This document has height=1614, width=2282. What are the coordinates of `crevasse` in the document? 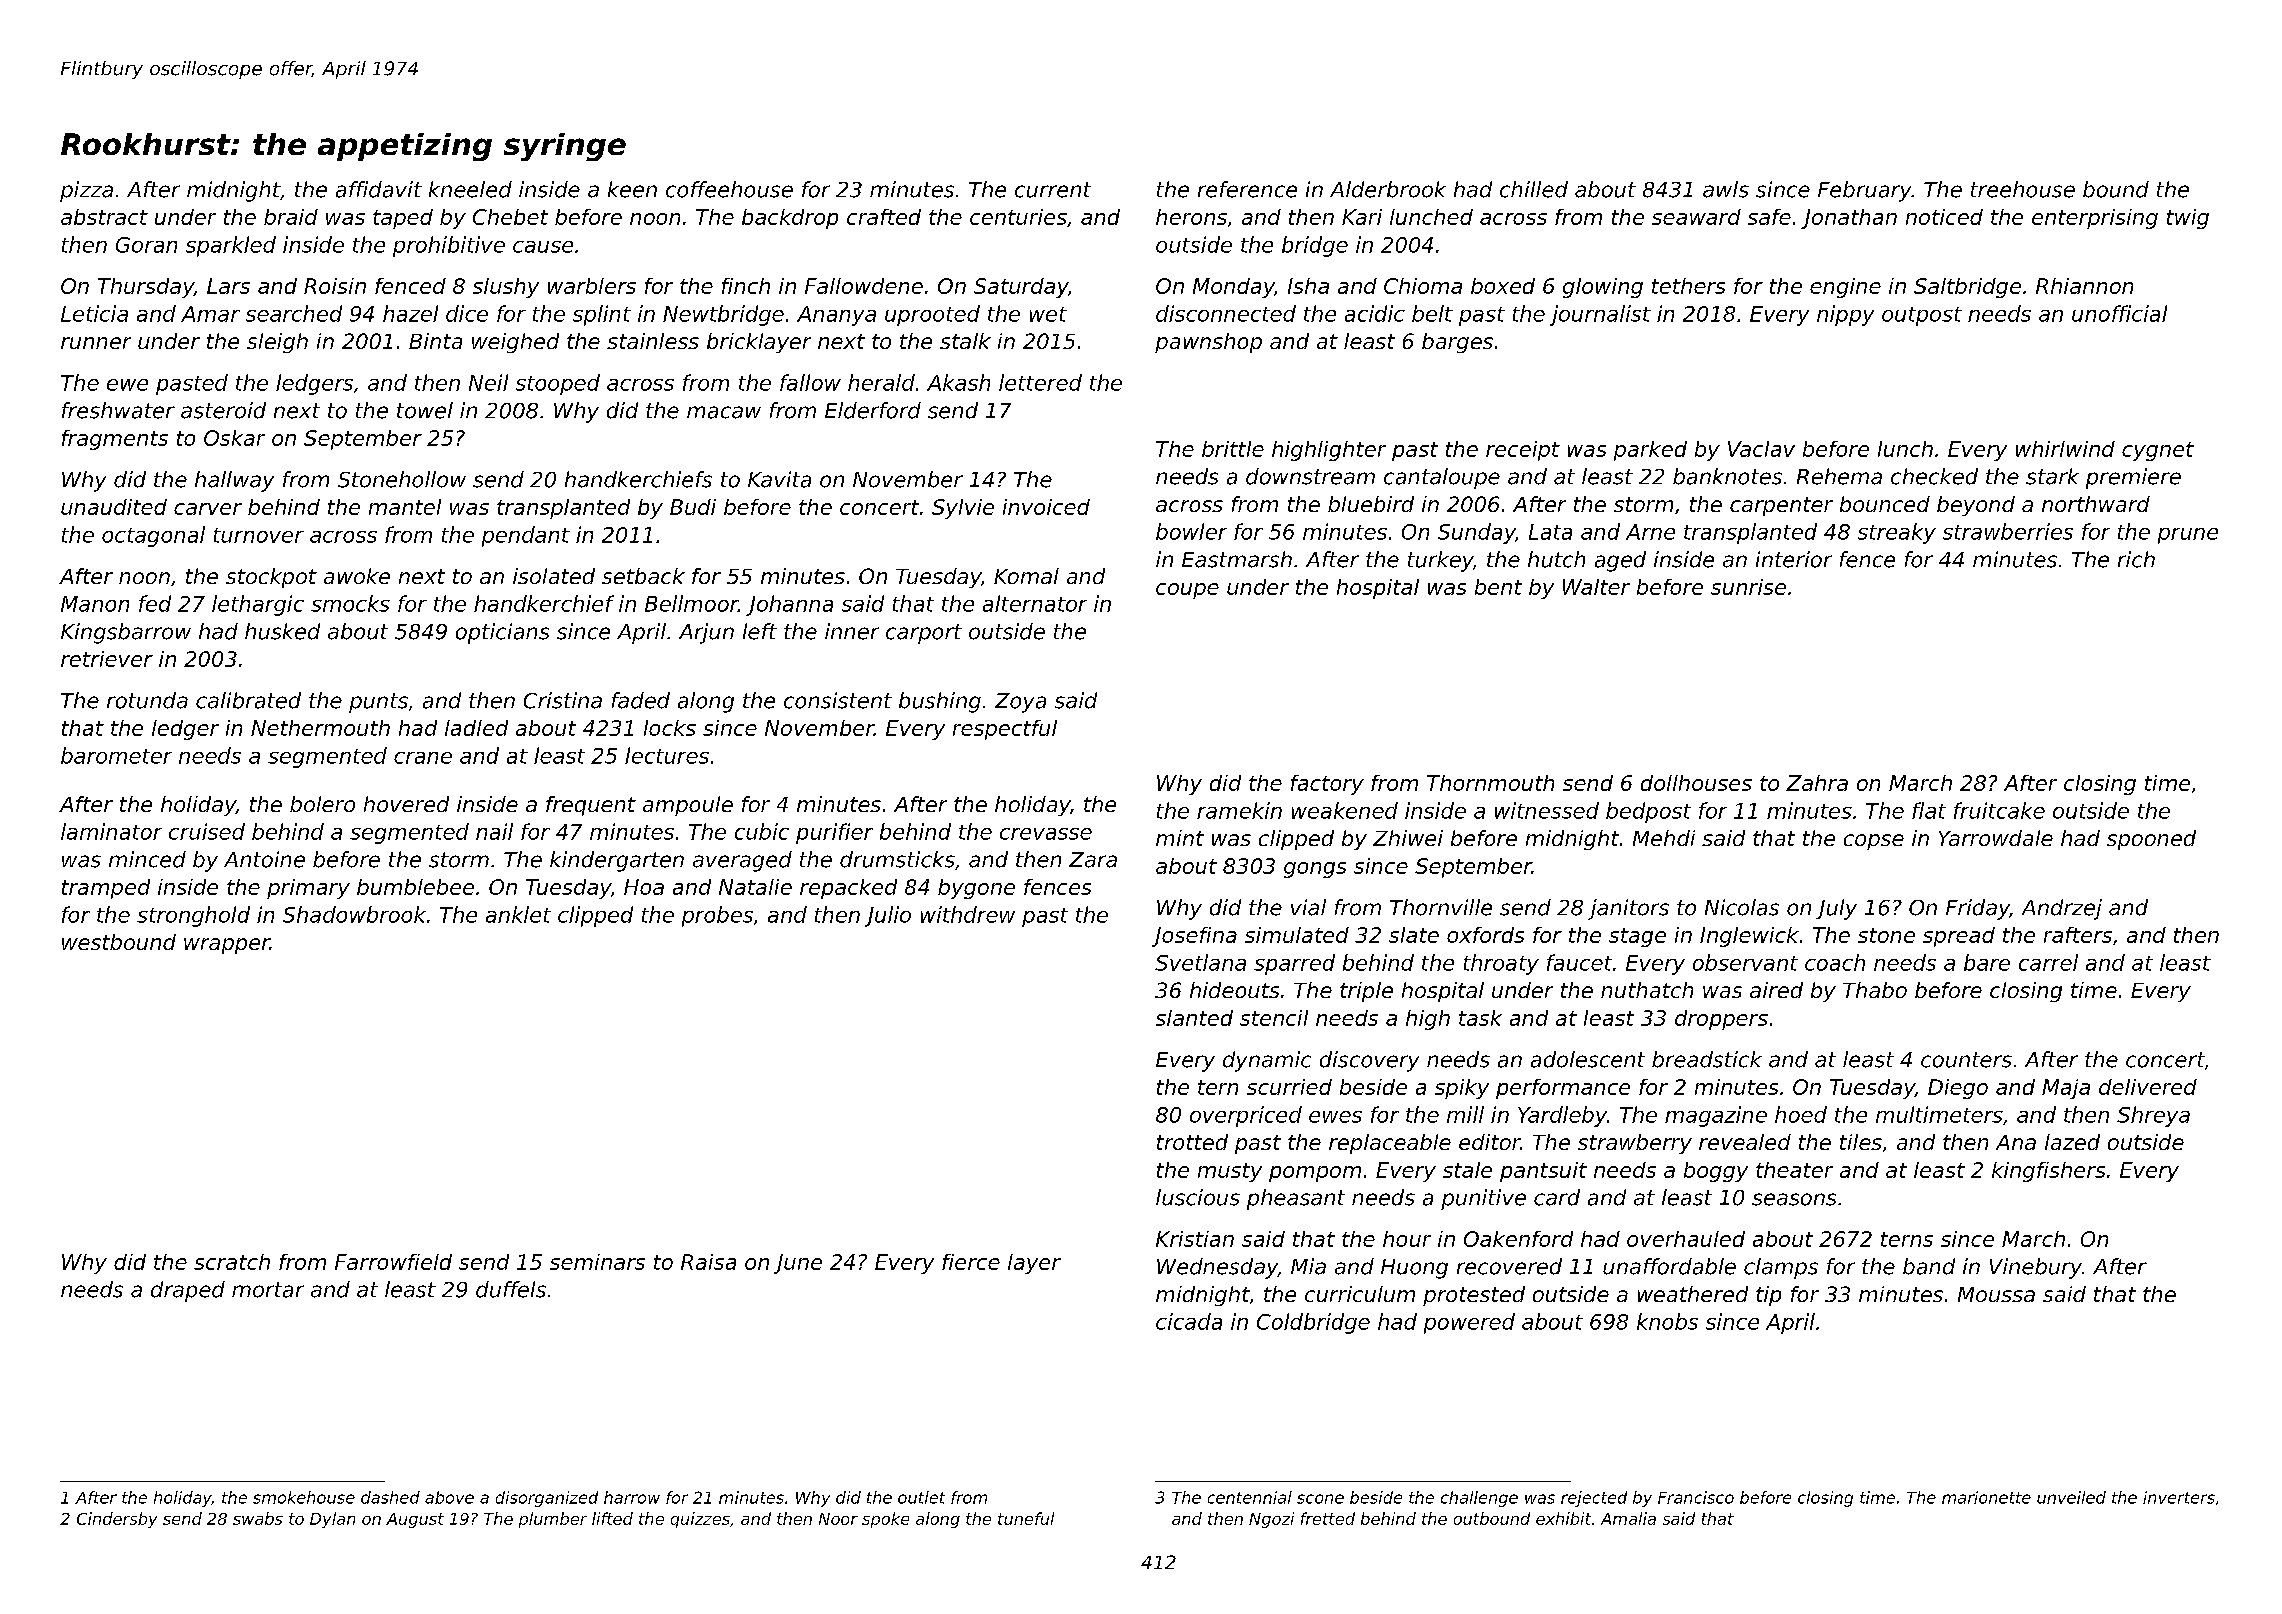 It's located at (1046, 834).
